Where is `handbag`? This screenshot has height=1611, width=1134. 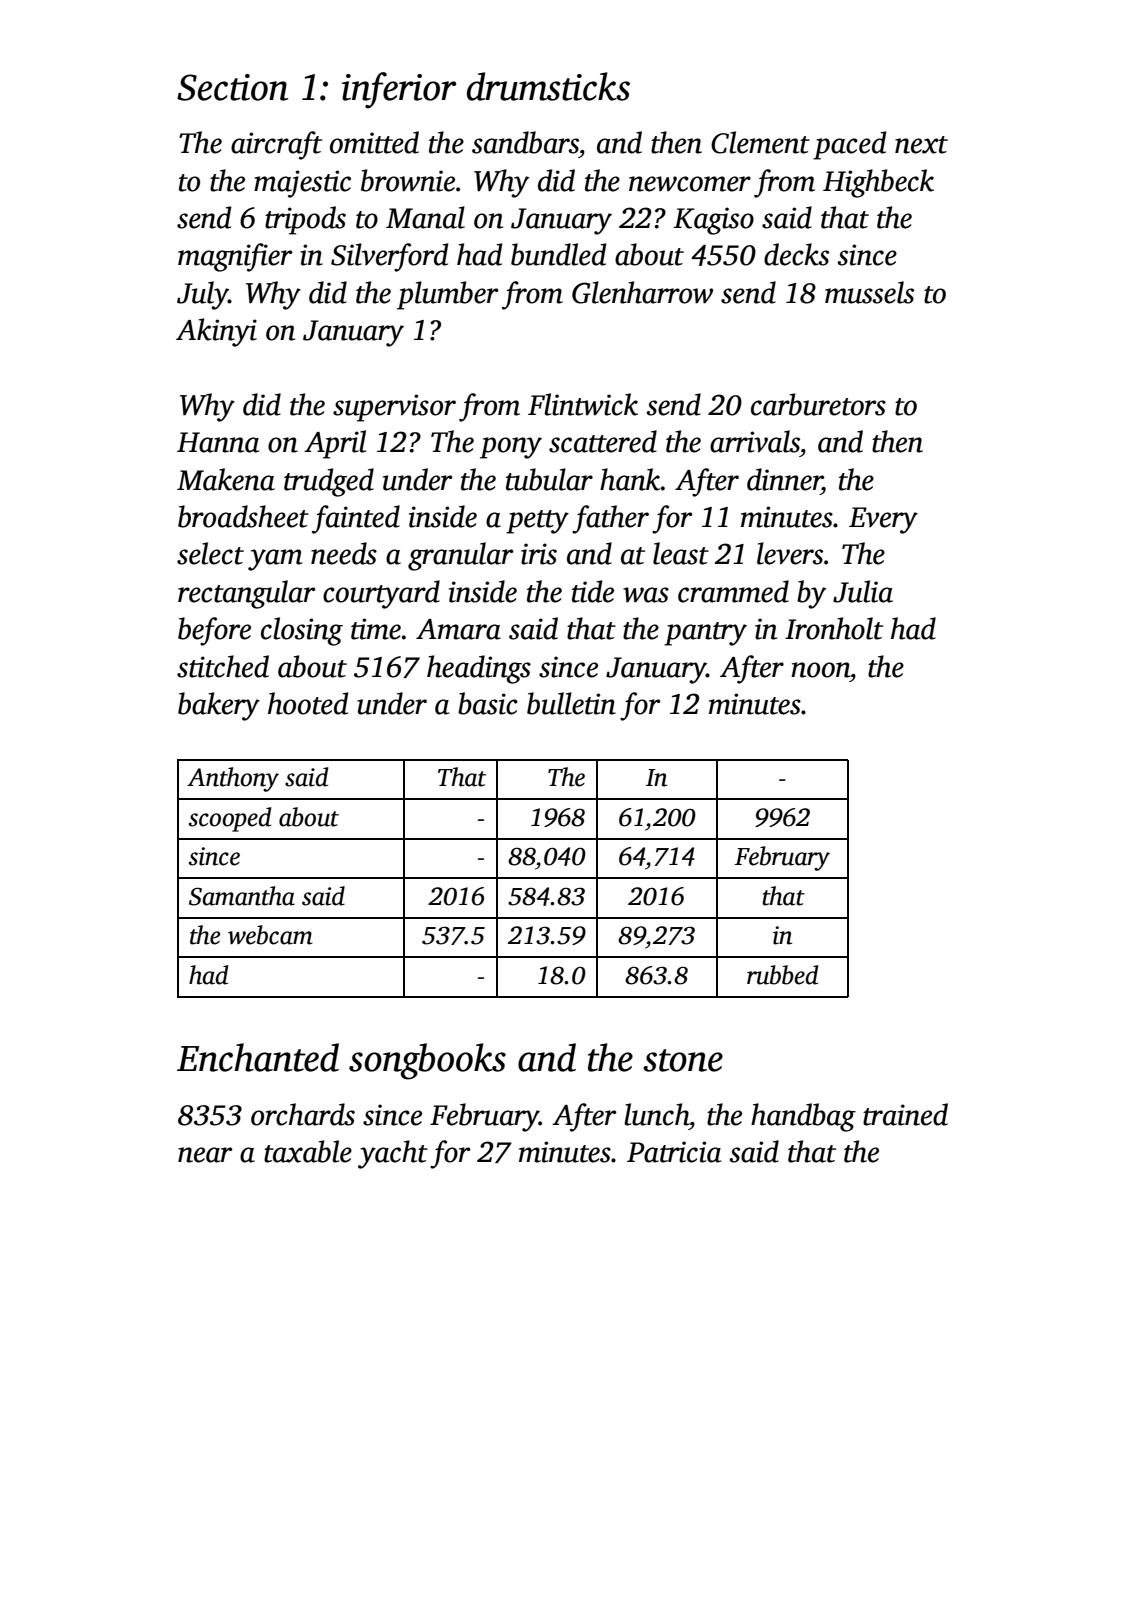 handbag is located at coordinates (803, 1117).
